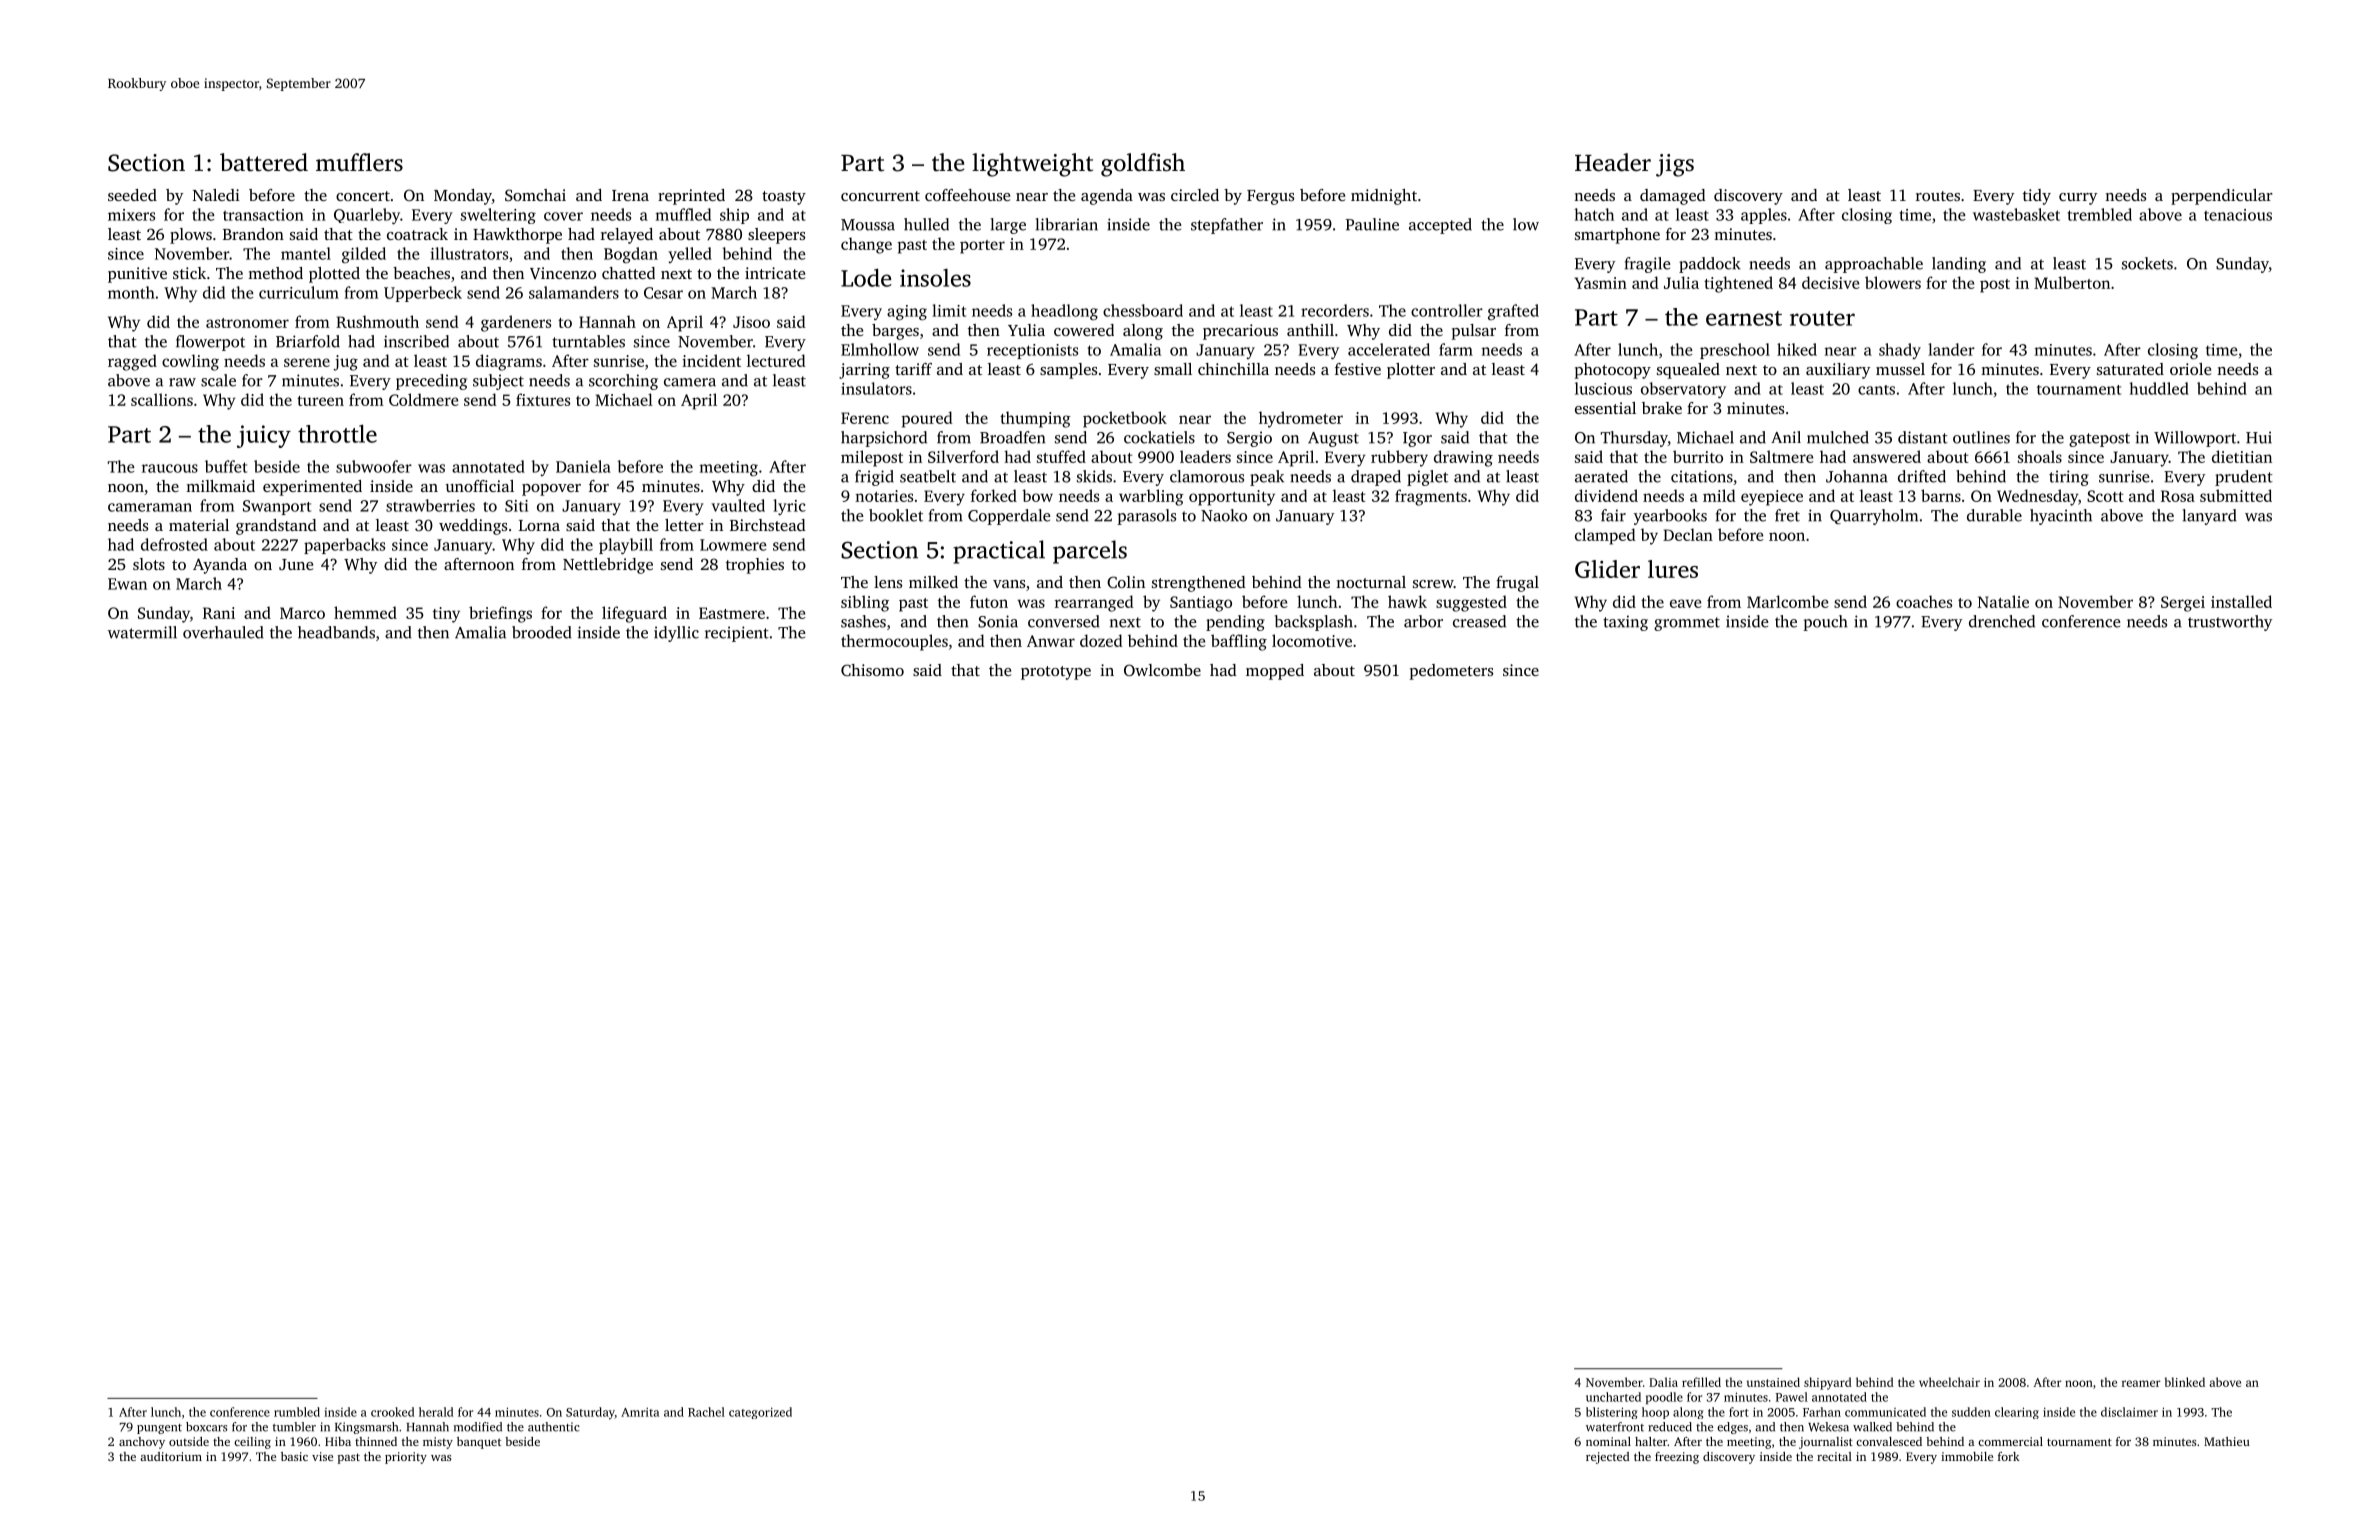 The height and width of the screenshot is (1540, 2380). What do you see at coordinates (2241, 601) in the screenshot?
I see `installed` at bounding box center [2241, 601].
